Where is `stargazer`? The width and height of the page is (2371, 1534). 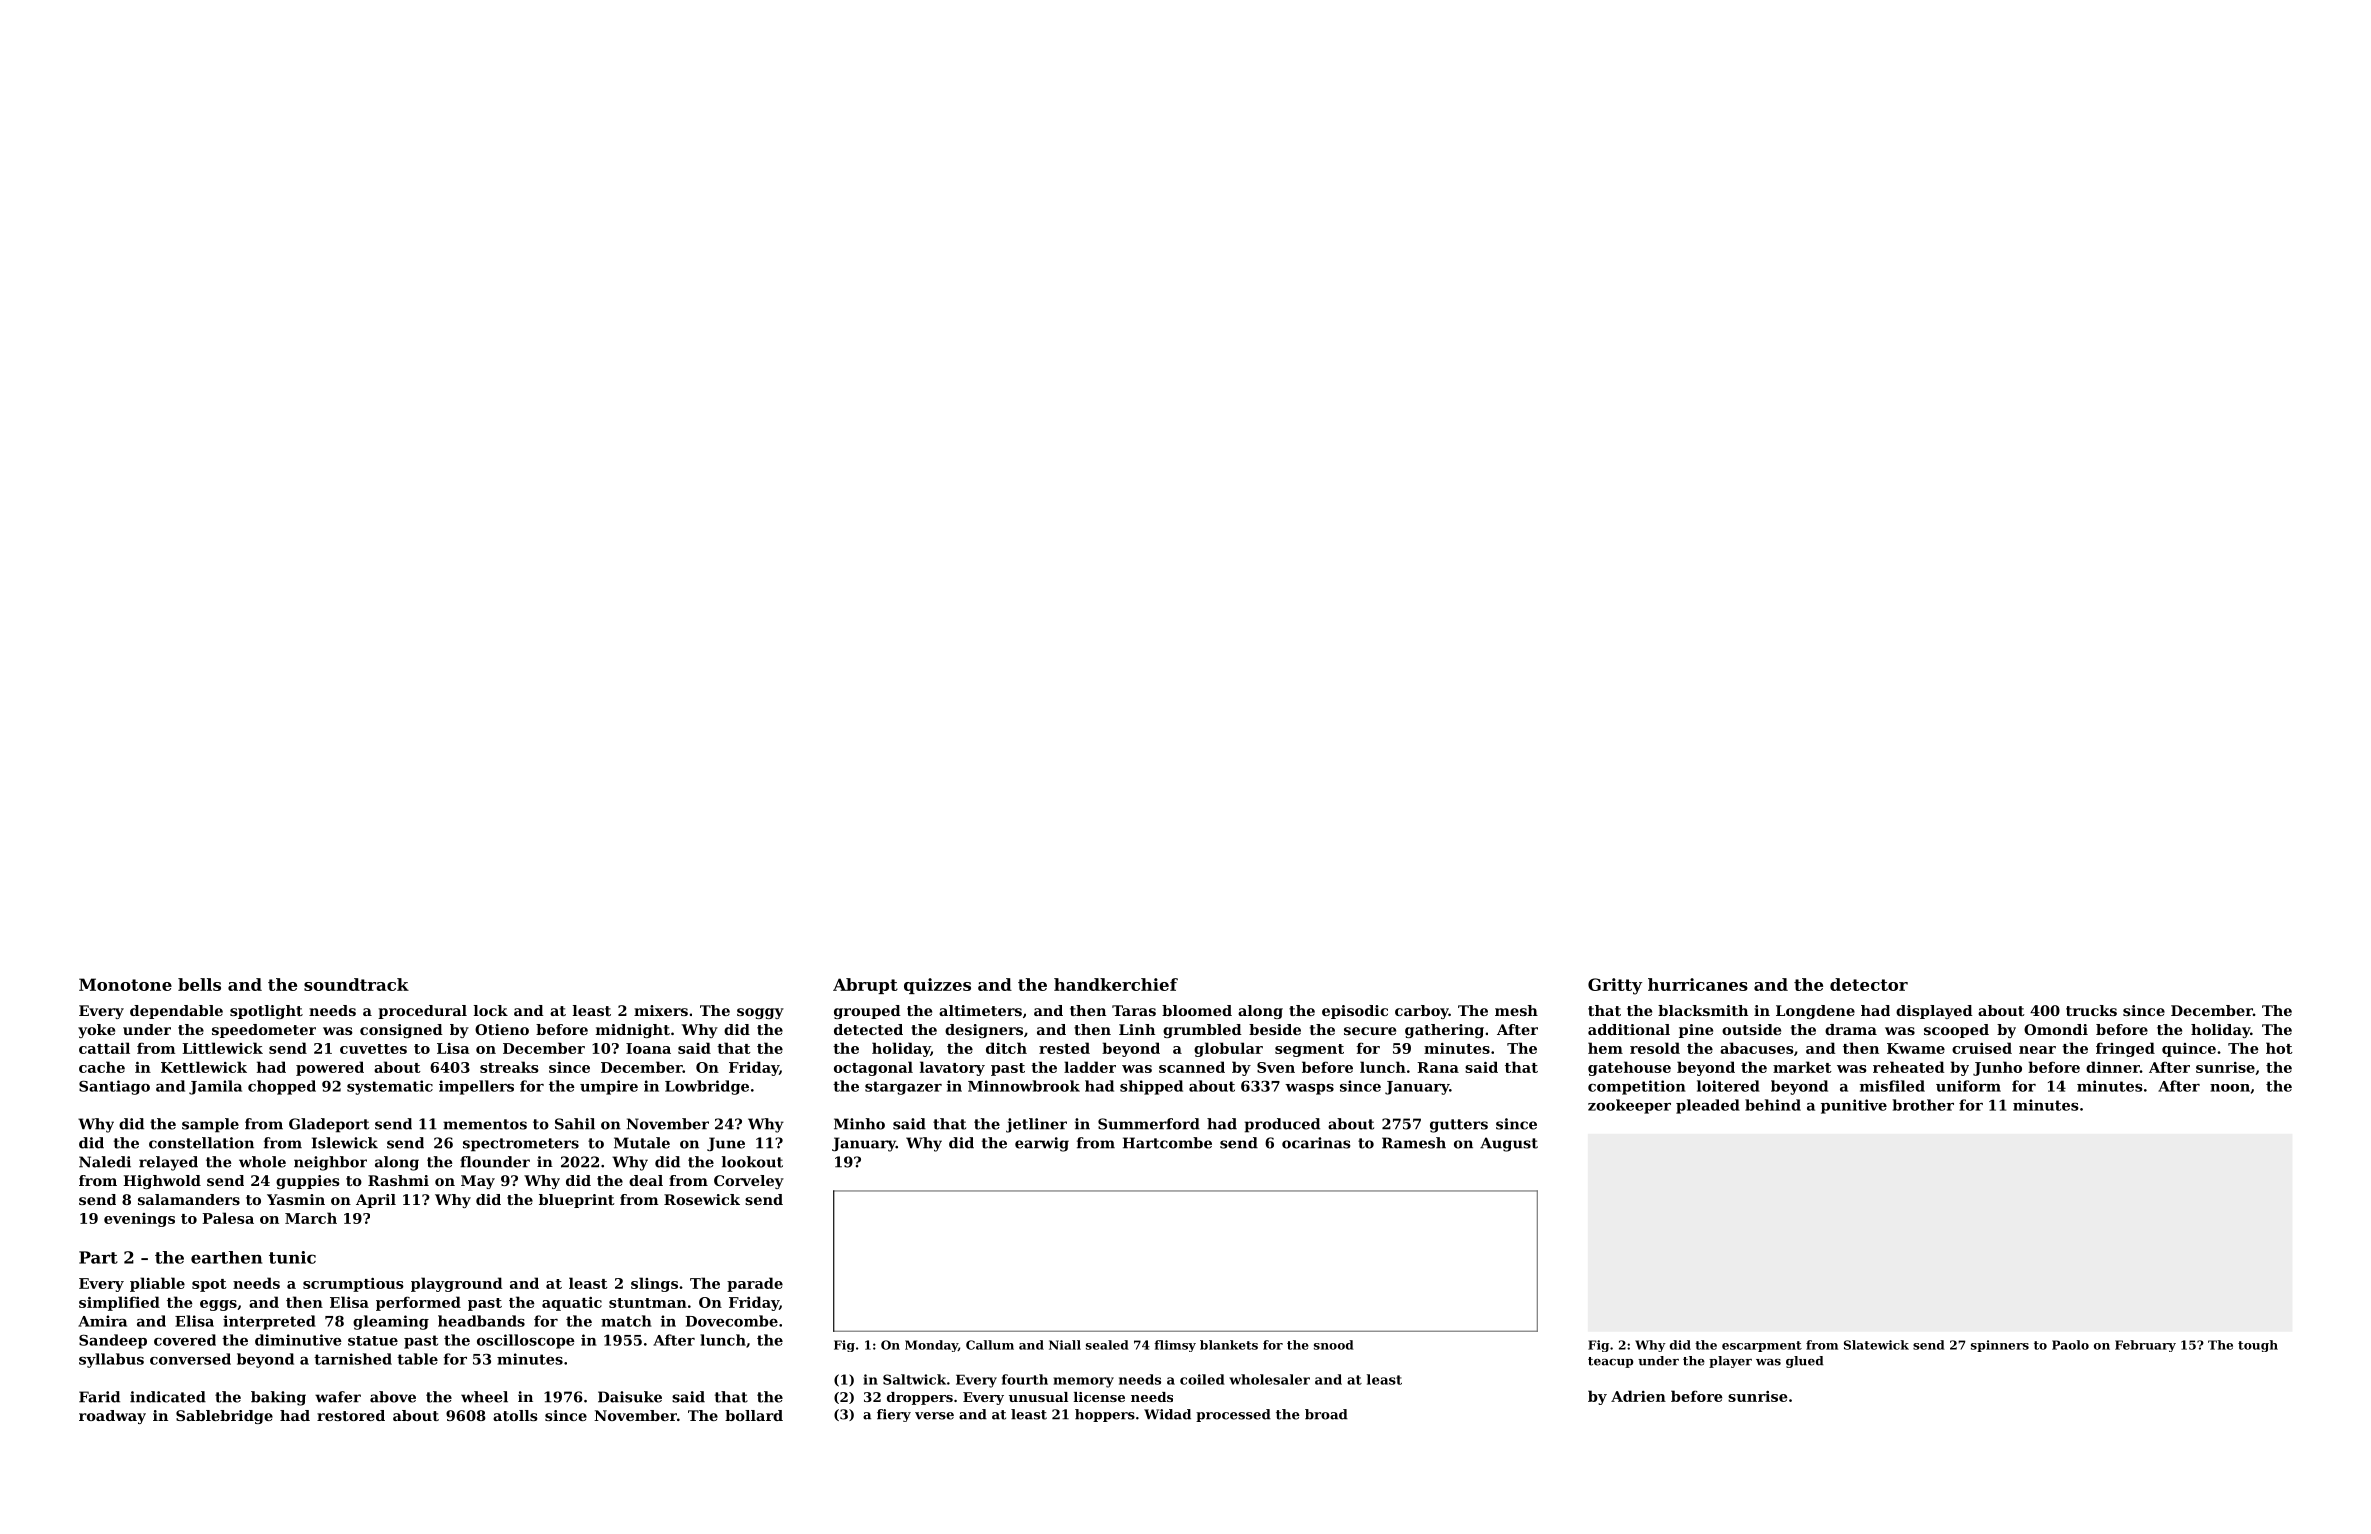
stargazer is located at coordinates (903, 1088).
